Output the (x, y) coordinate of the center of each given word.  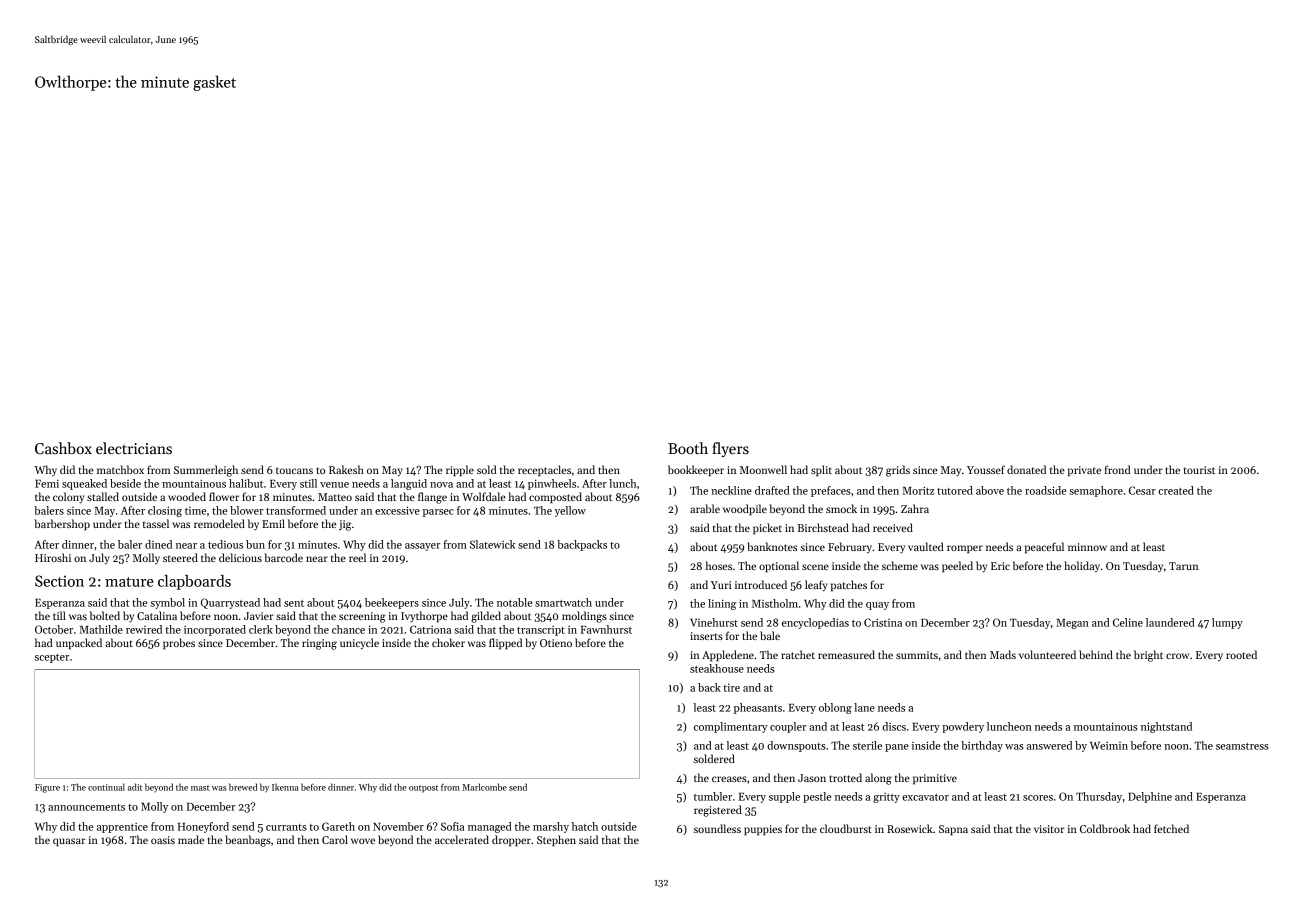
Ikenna (285, 787)
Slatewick (492, 544)
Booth (688, 448)
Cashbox (63, 448)
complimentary (731, 727)
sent (294, 603)
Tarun (1183, 566)
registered (718, 811)
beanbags (248, 841)
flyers (730, 449)
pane (897, 748)
